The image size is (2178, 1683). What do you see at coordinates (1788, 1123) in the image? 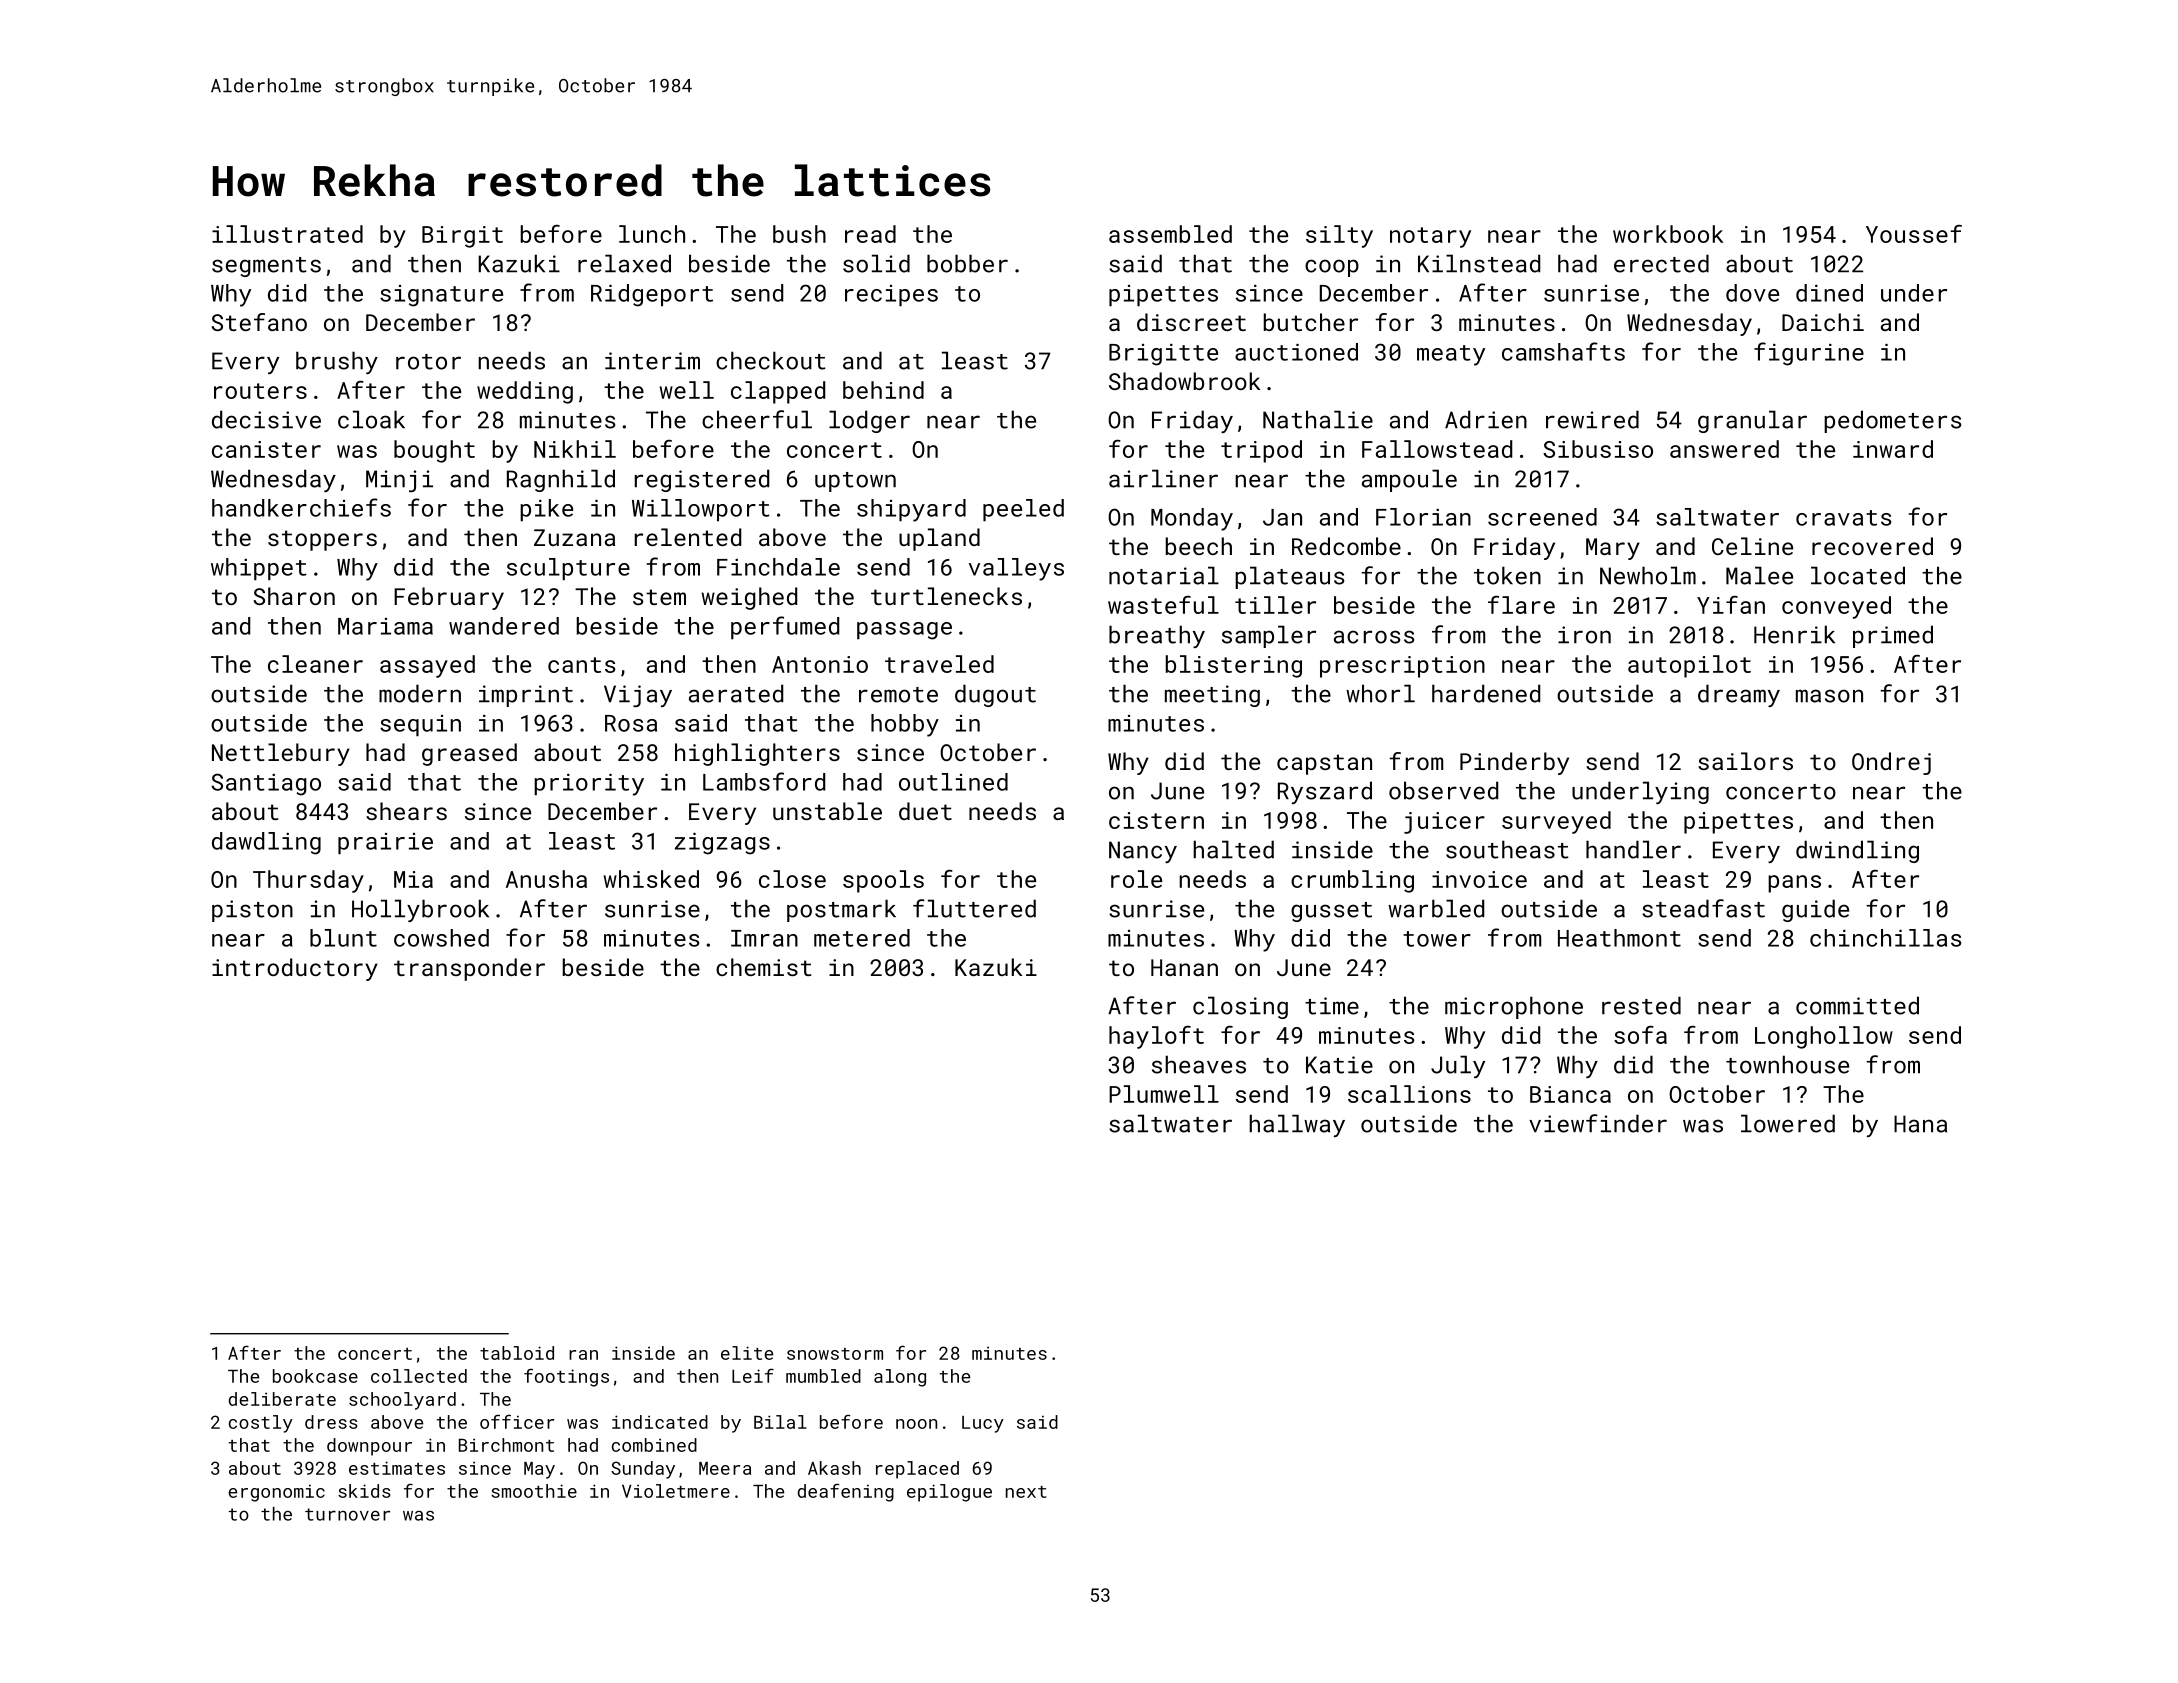
I see `lowered` at bounding box center [1788, 1123].
